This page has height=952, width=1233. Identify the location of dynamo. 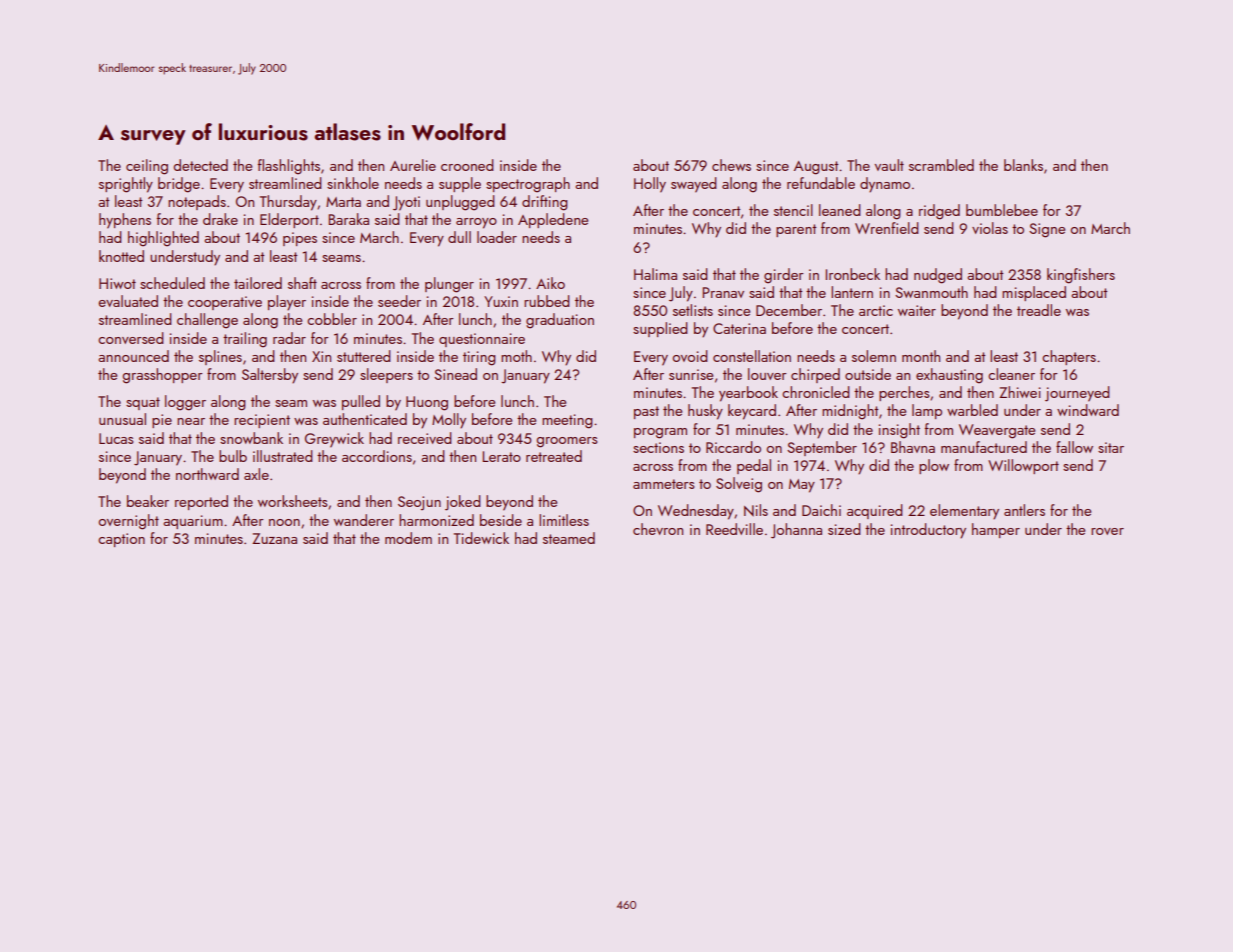
(885, 185).
